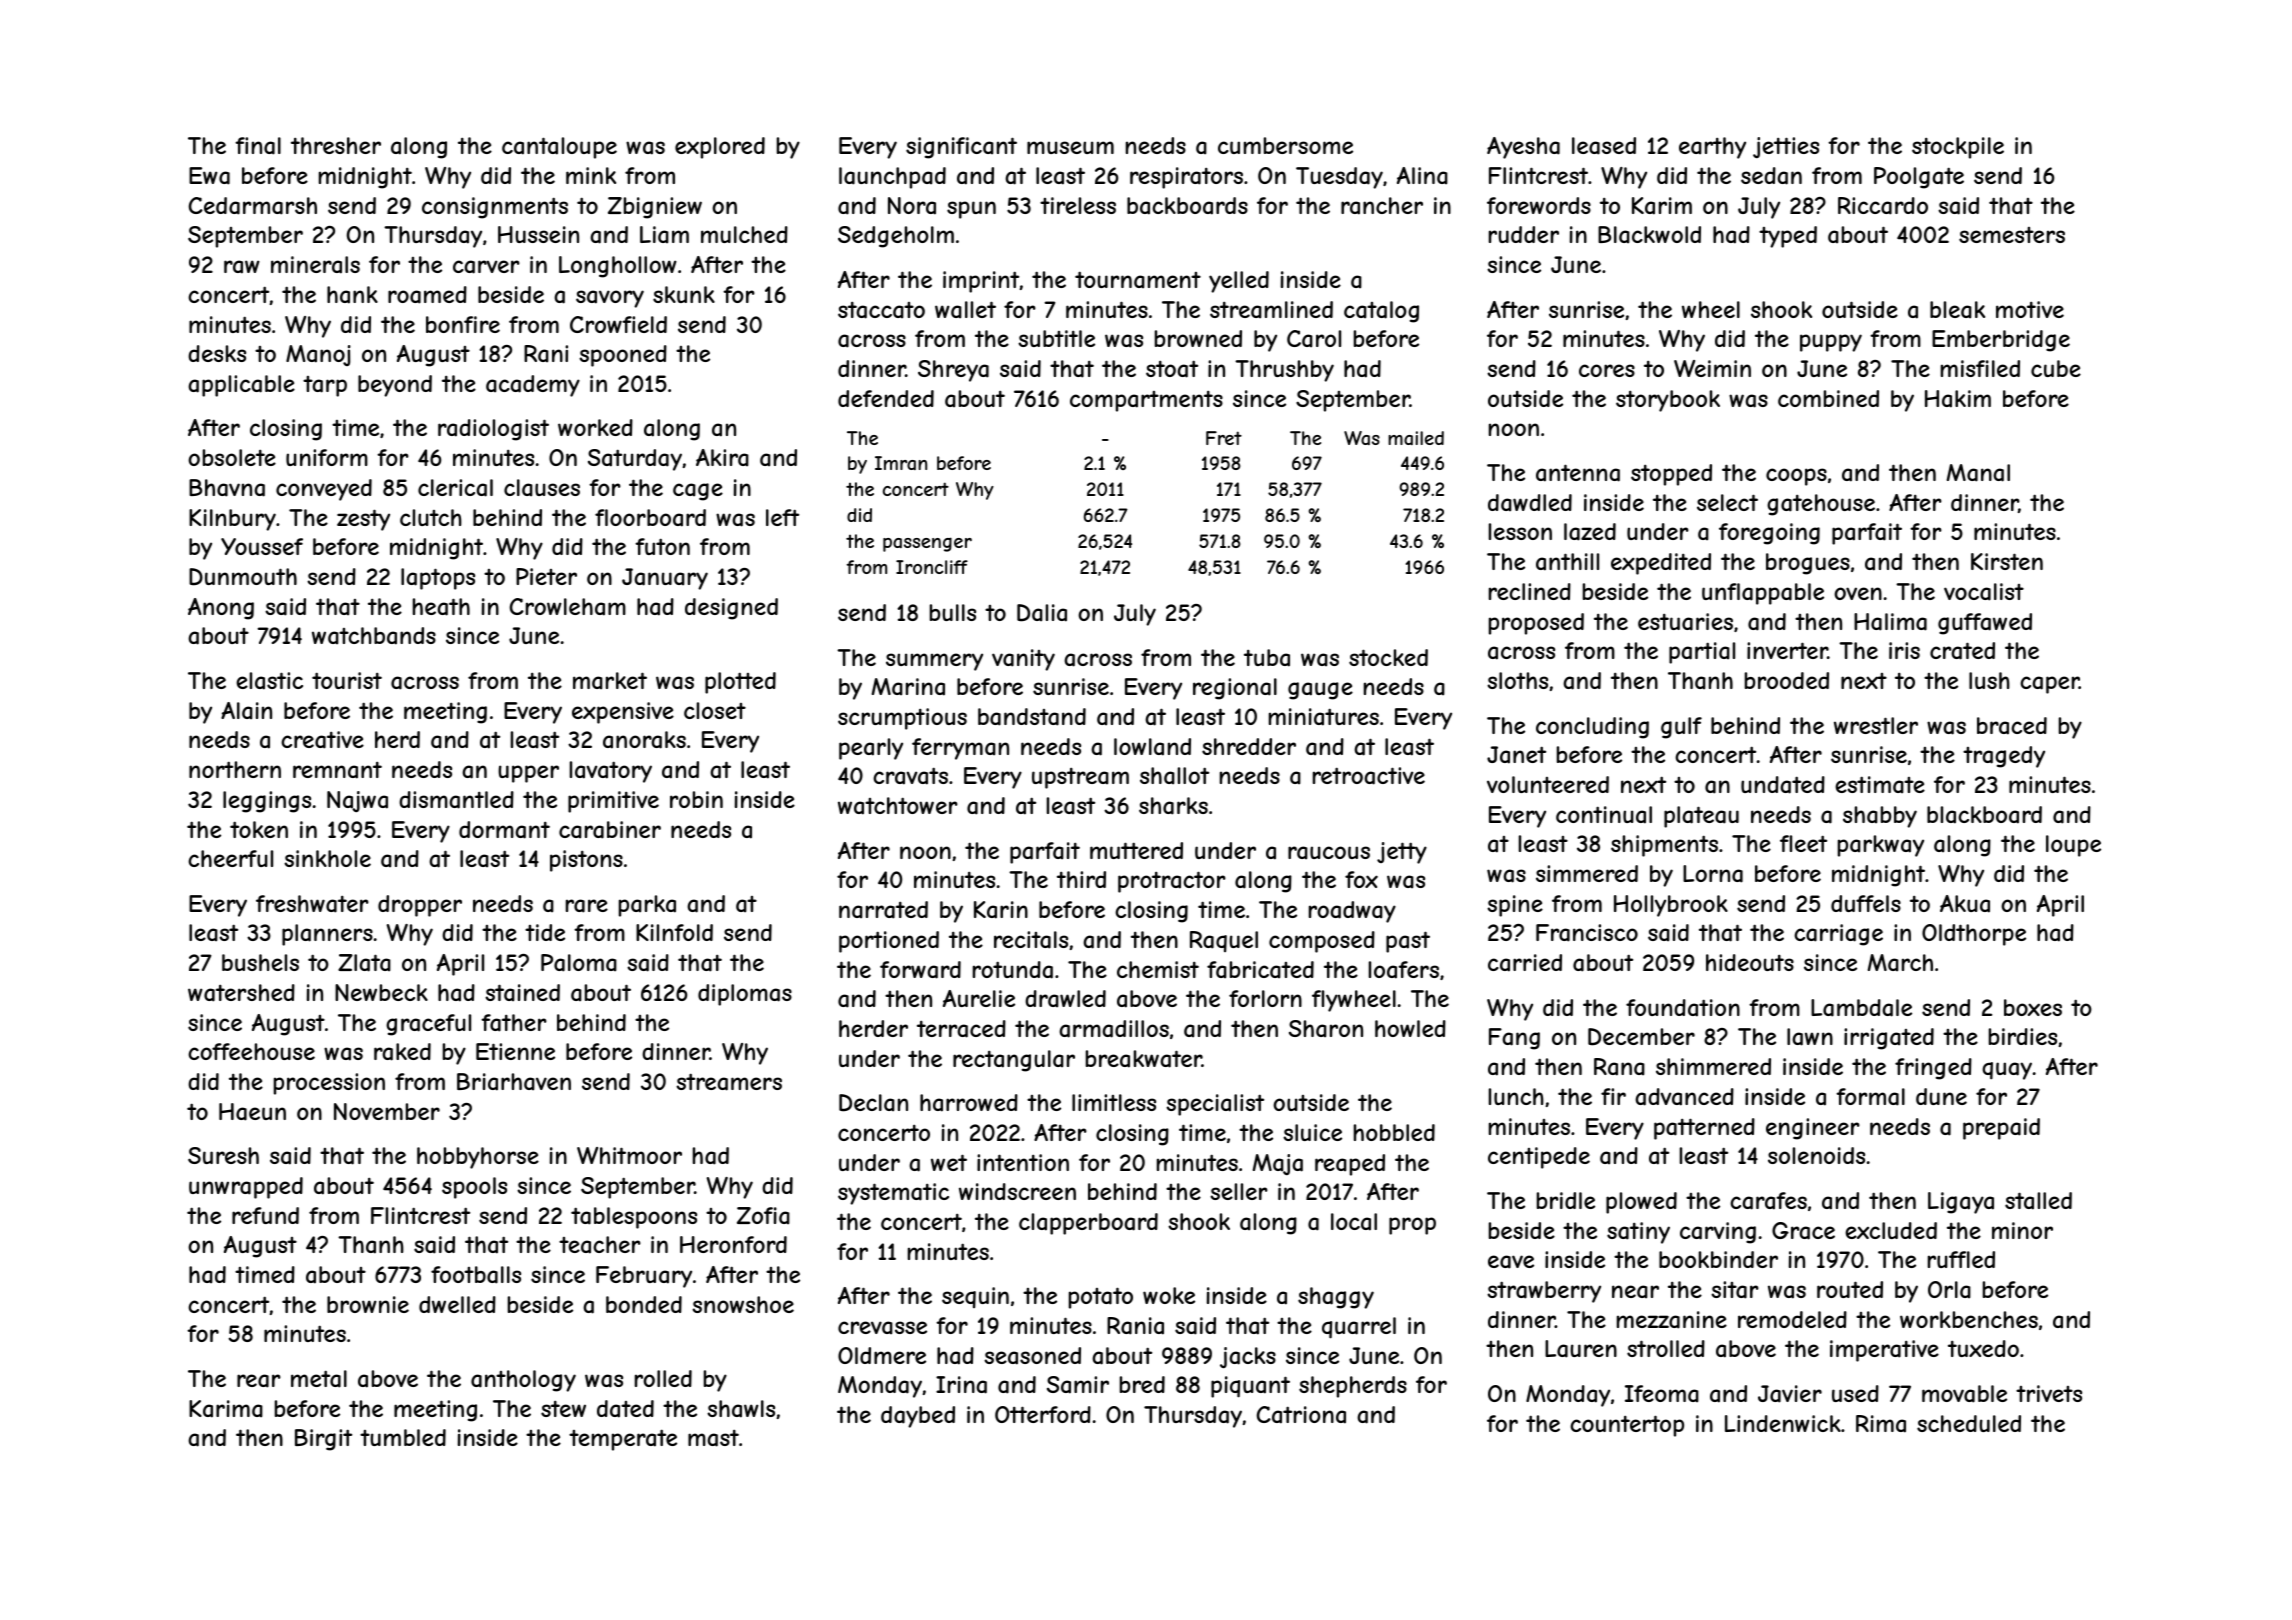 The height and width of the document is (1620, 2292). I want to click on unwrapped, so click(246, 1188).
